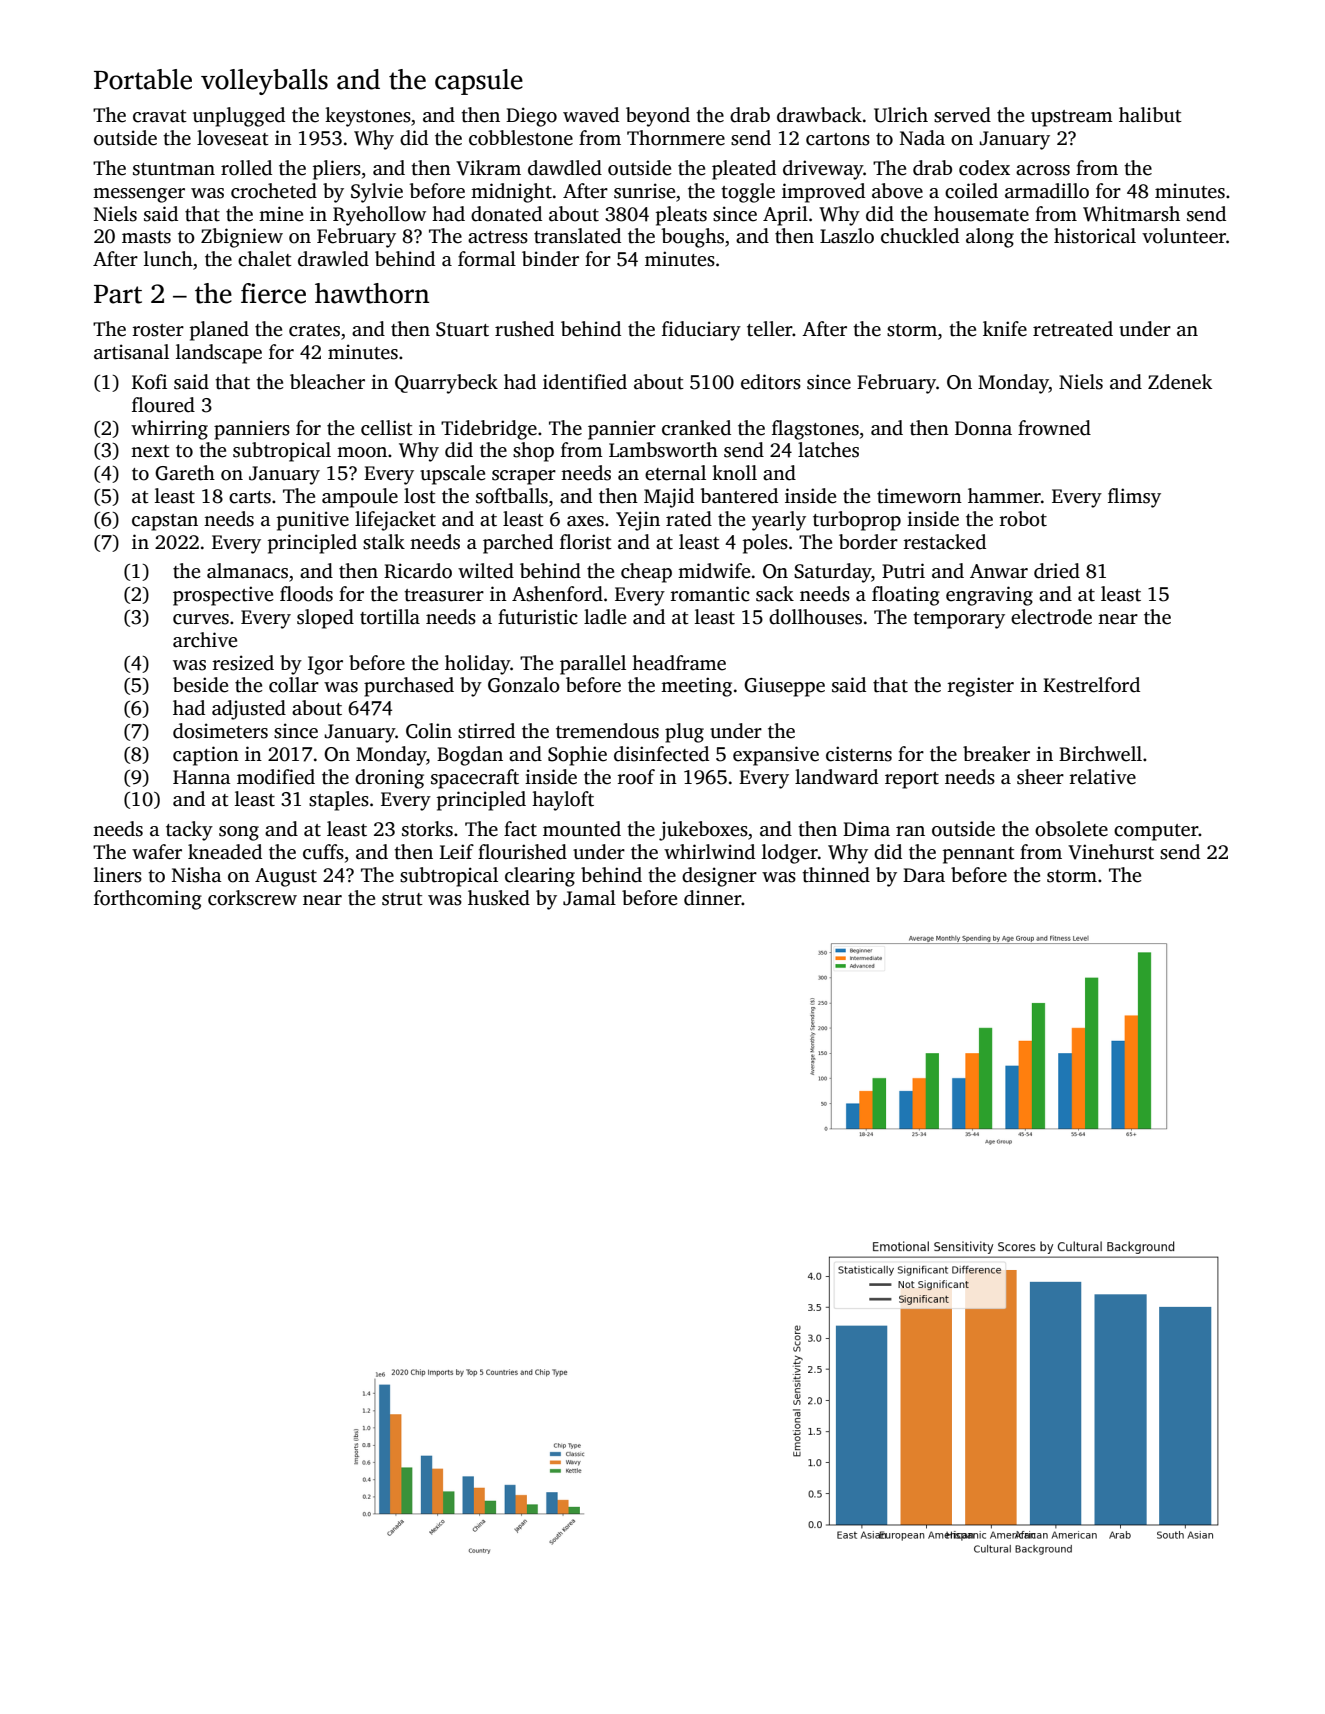 This screenshot has width=1325, height=1714. I want to click on parched, so click(518, 544).
